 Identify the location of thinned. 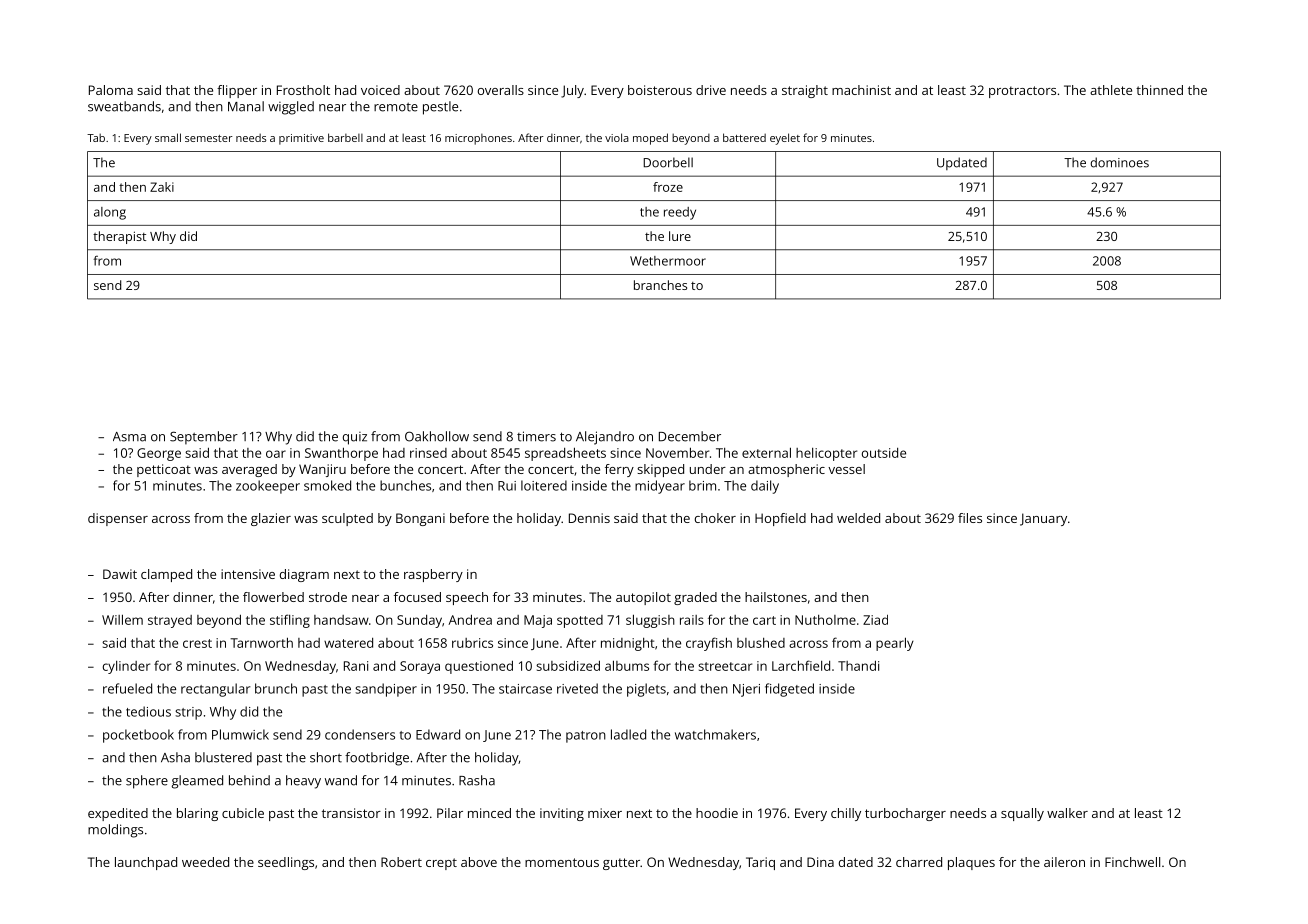
(1159, 90).
